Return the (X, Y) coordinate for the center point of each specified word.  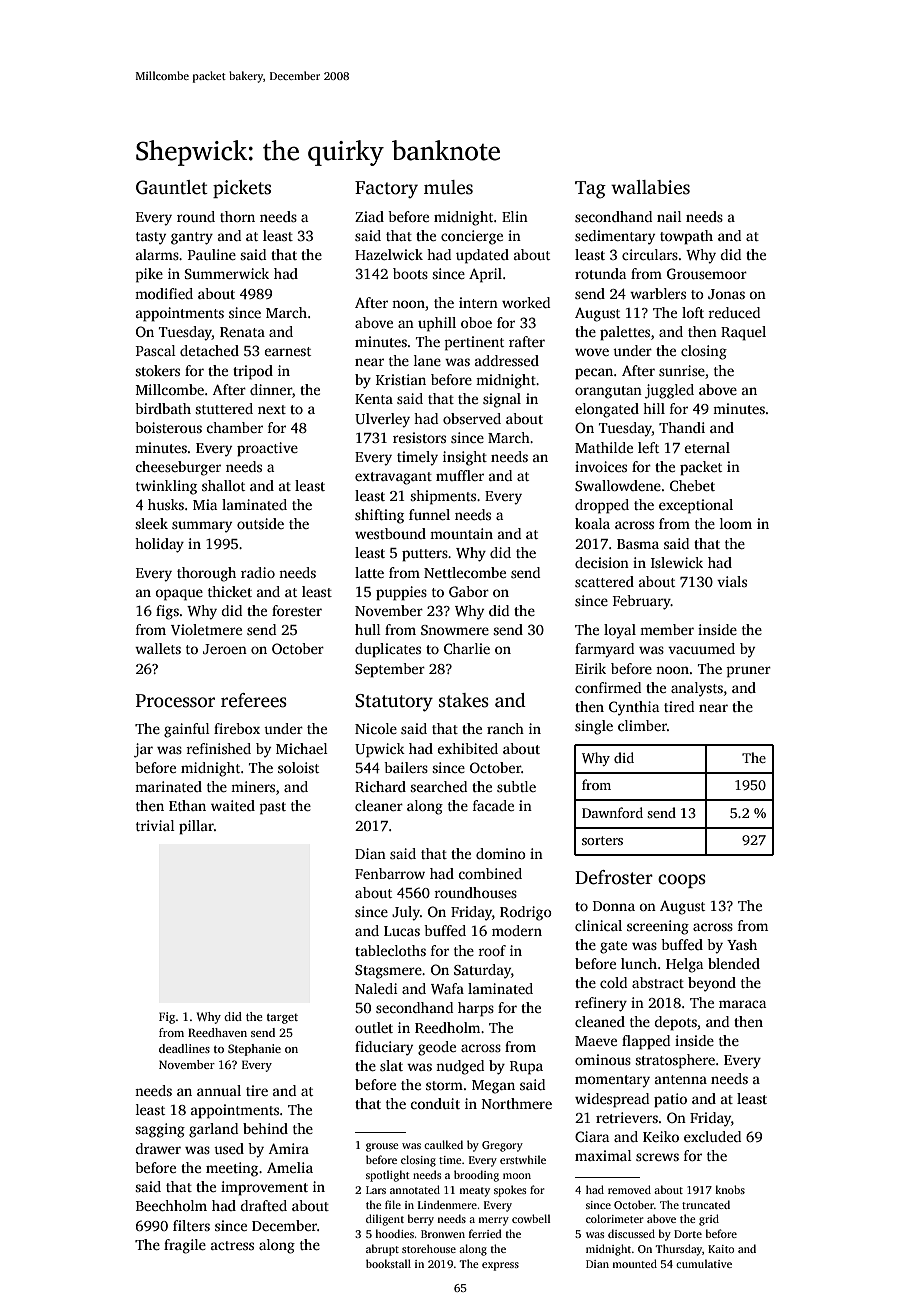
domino (501, 853)
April (485, 275)
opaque (179, 595)
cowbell (531, 1218)
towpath (686, 237)
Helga (684, 965)
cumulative (704, 1263)
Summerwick (227, 273)
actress (232, 1245)
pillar (196, 827)
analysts (697, 689)
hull (368, 629)
